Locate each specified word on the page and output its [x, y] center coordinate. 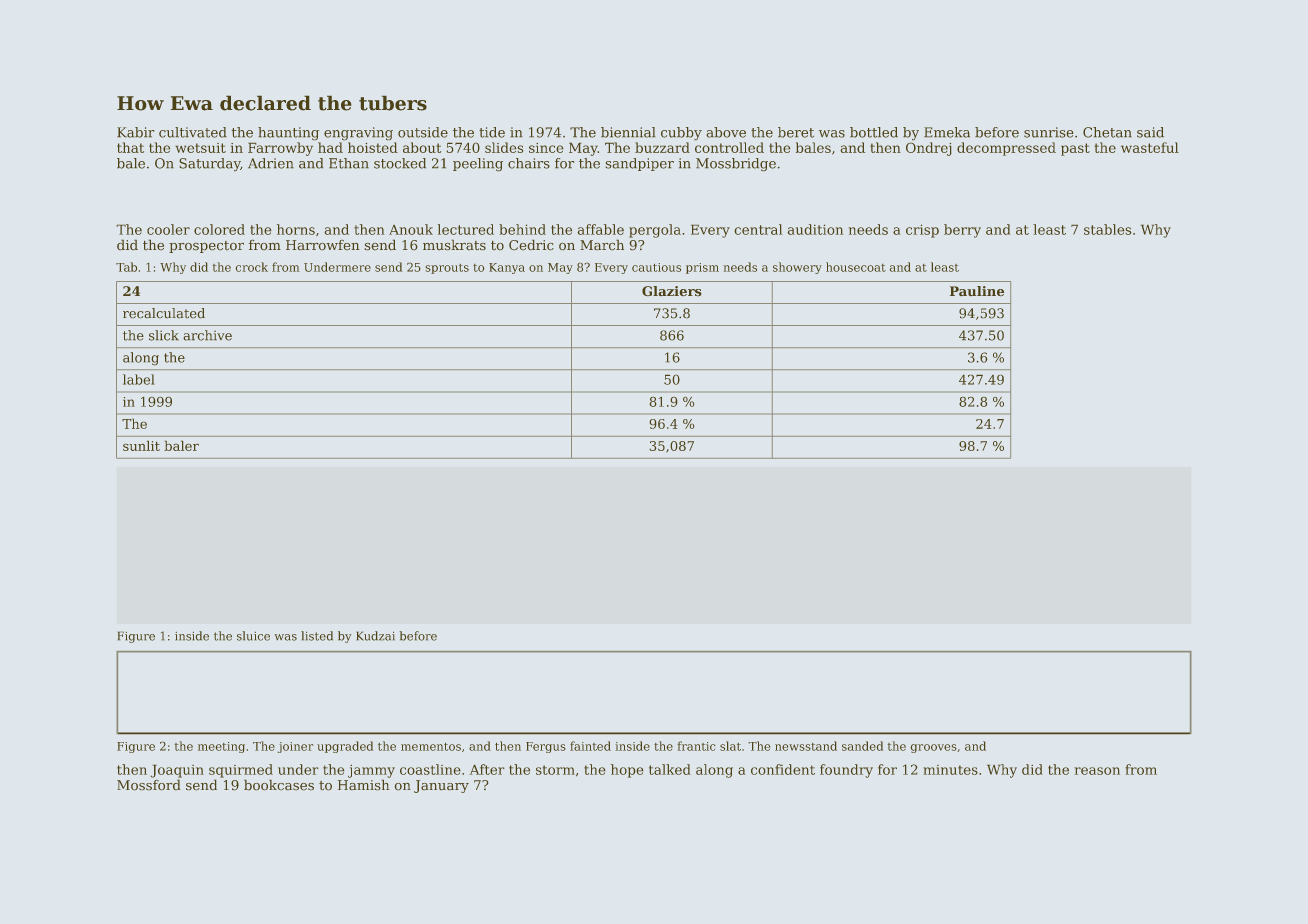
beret [796, 132]
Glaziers [672, 291]
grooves [933, 748]
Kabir [136, 132]
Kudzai [375, 636]
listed [317, 636]
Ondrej [929, 149]
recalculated [164, 313]
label [139, 379]
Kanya [507, 268]
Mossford [149, 785]
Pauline [977, 291]
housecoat [856, 267]
